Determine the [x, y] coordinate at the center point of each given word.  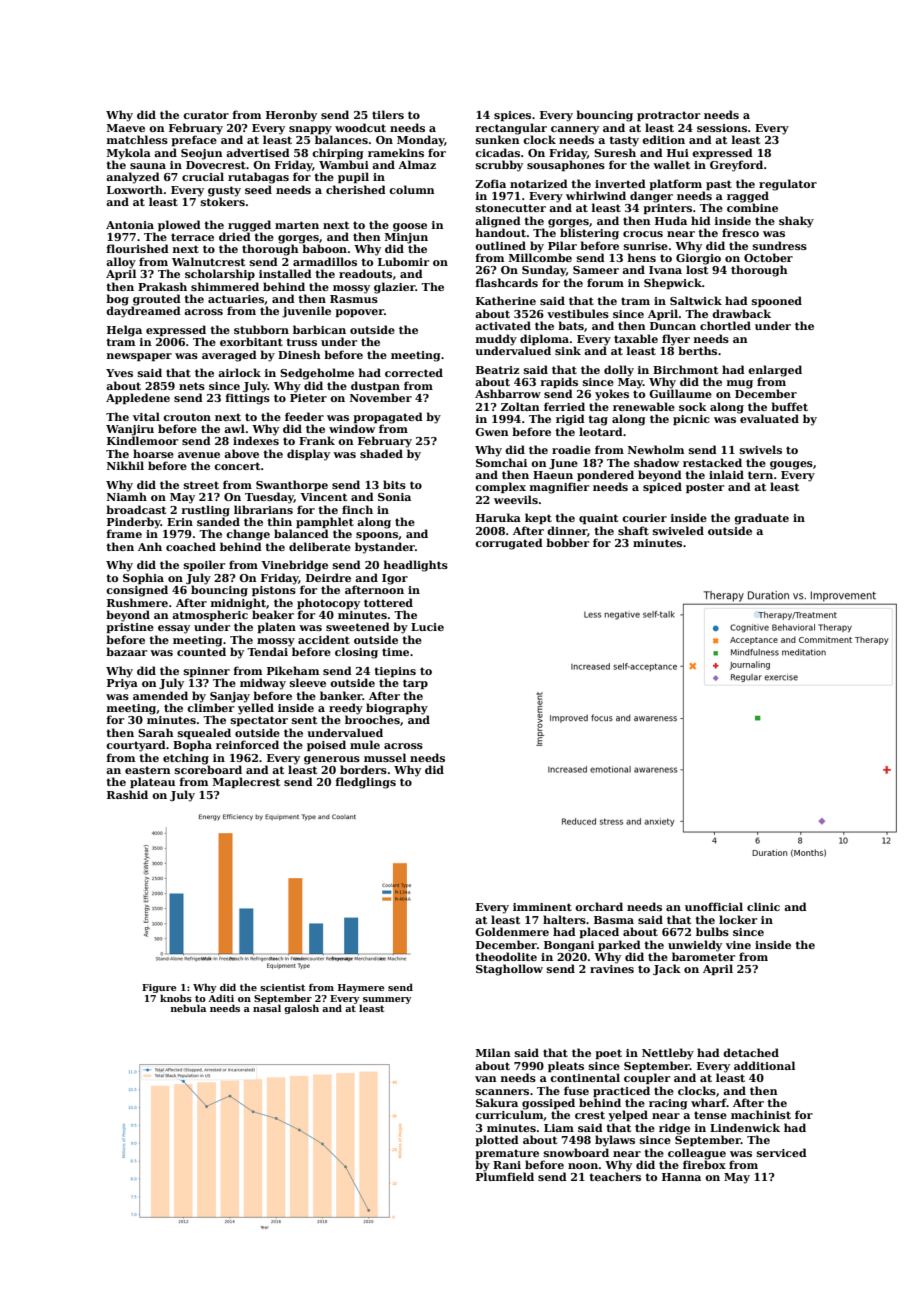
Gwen [492, 432]
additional [764, 1065]
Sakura [497, 1102]
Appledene [138, 398]
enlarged [775, 371]
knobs [176, 998]
